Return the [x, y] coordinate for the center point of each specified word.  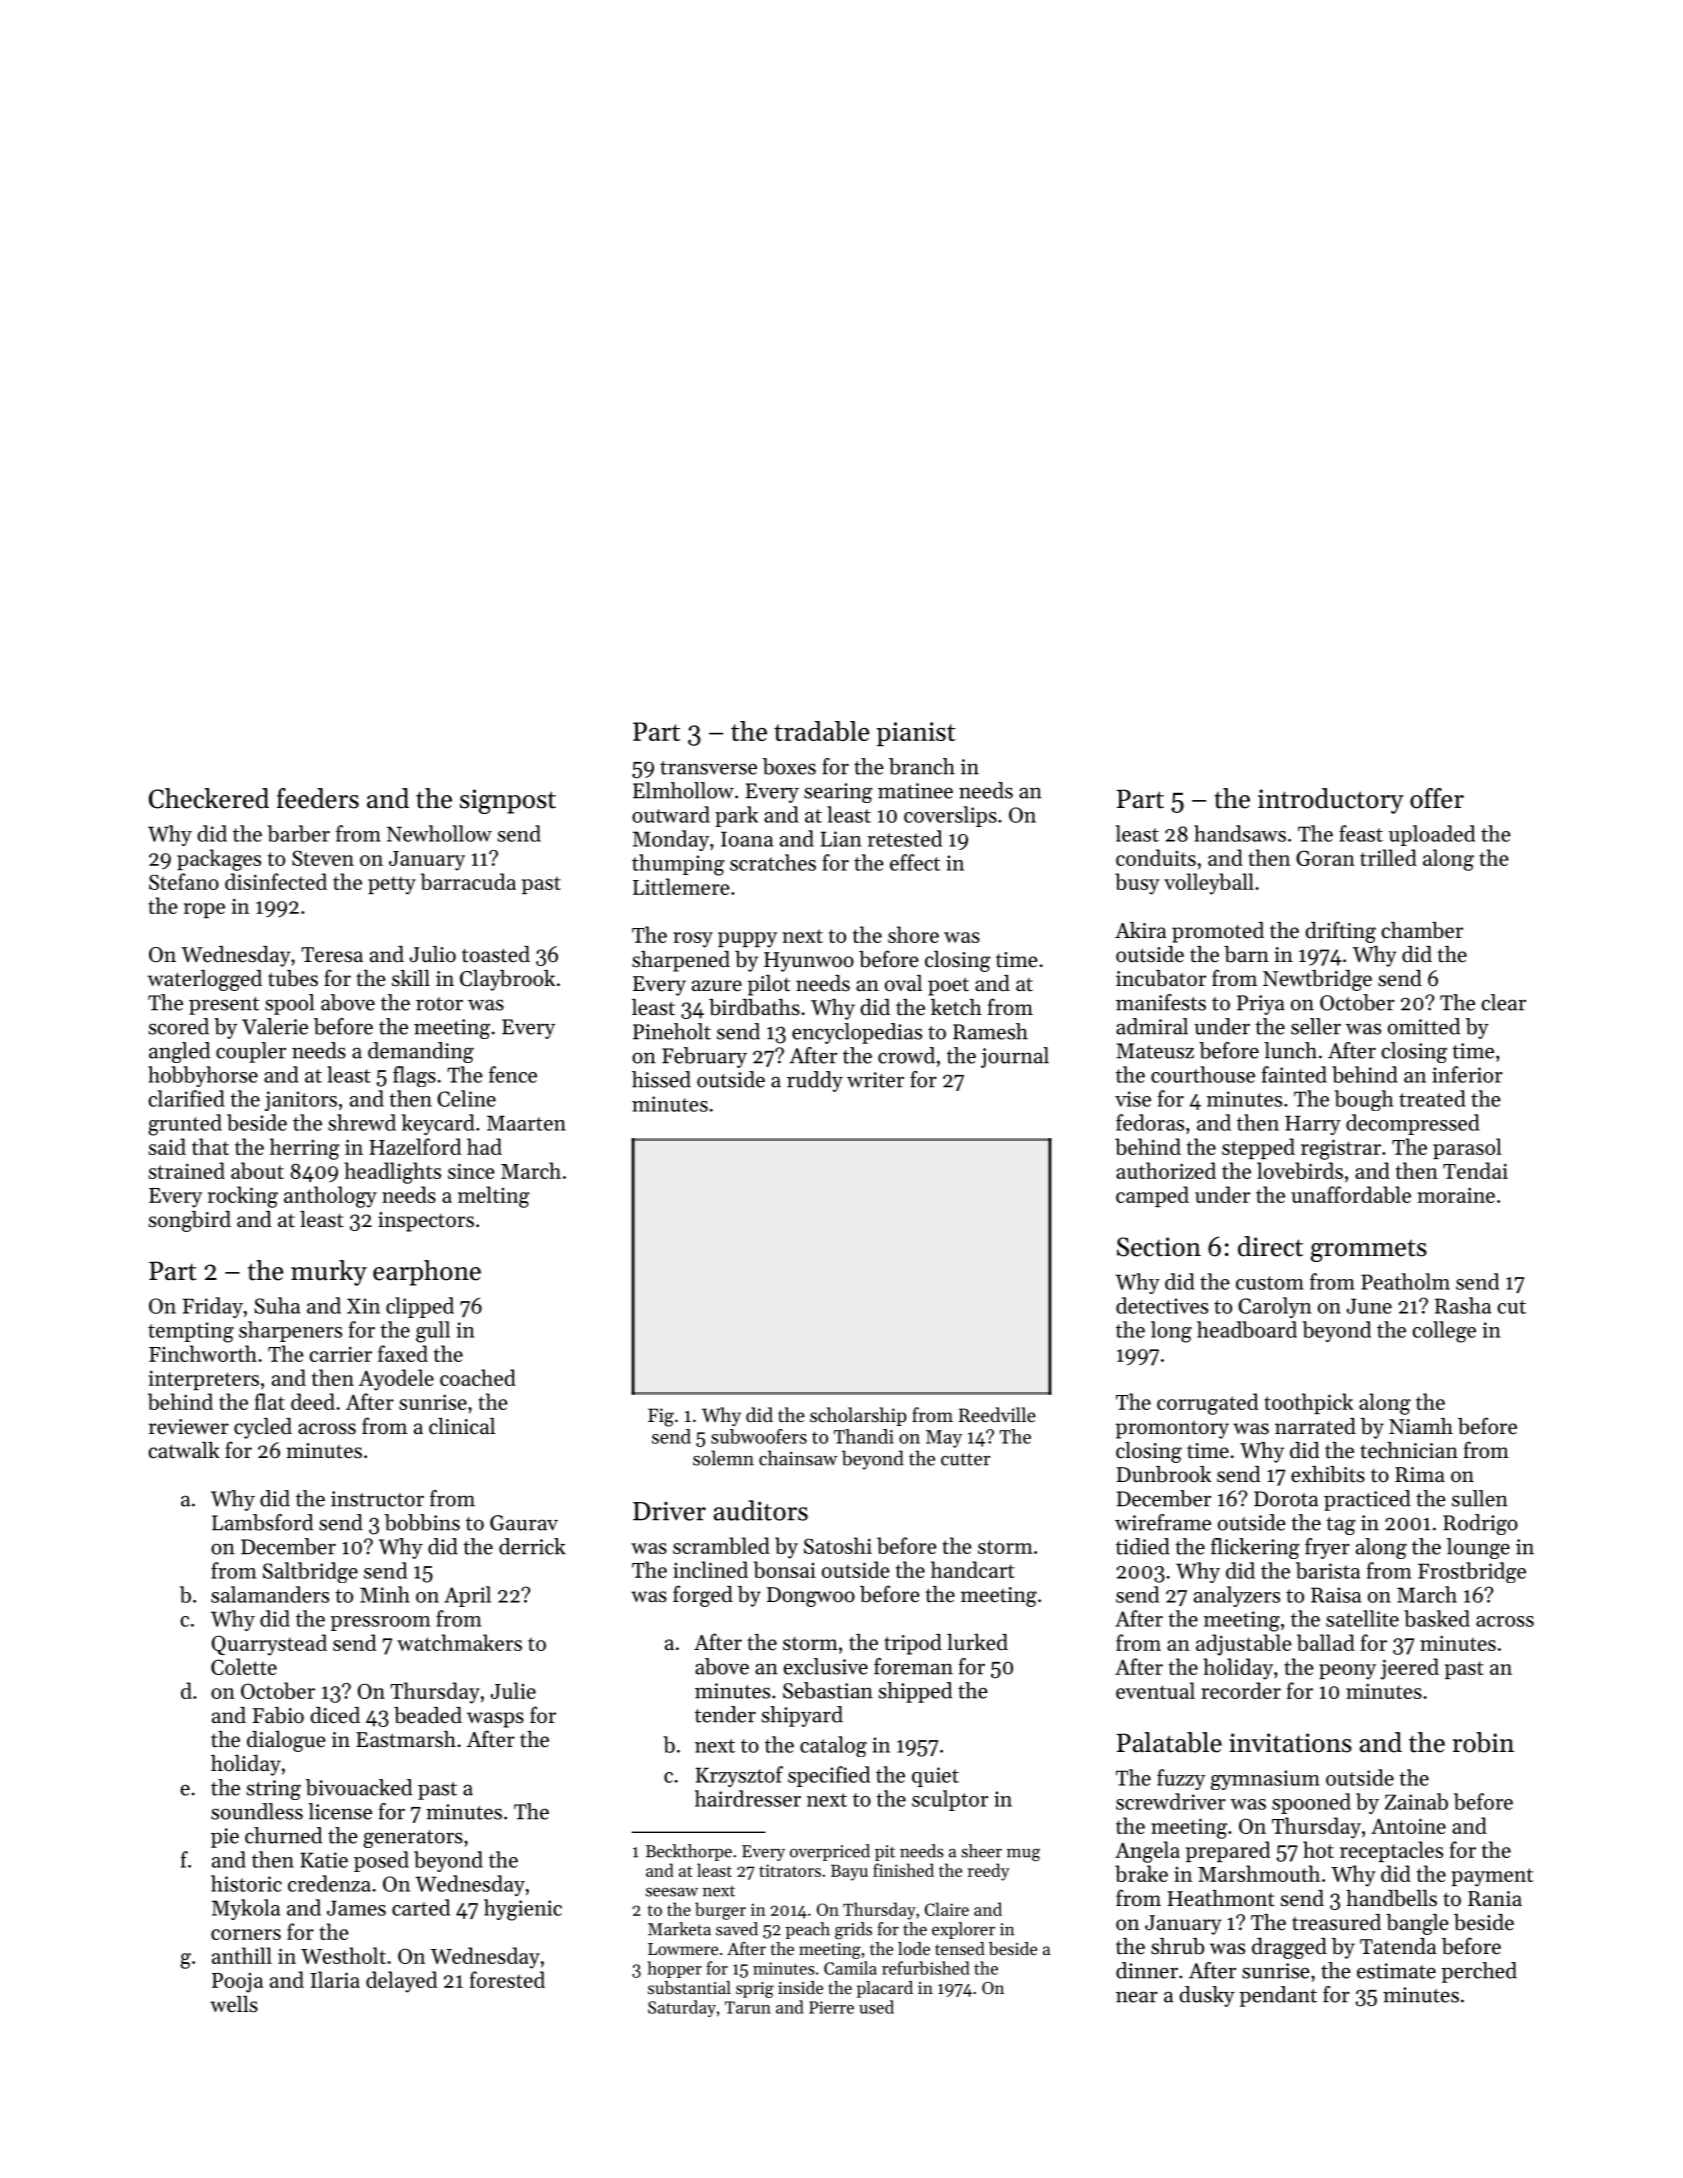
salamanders [270, 1594]
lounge [1478, 1548]
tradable [822, 731]
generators [413, 1839]
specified [829, 1776]
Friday [212, 1307]
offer [1437, 798]
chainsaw [798, 1458]
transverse [708, 768]
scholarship [858, 1416]
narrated [1315, 1426]
